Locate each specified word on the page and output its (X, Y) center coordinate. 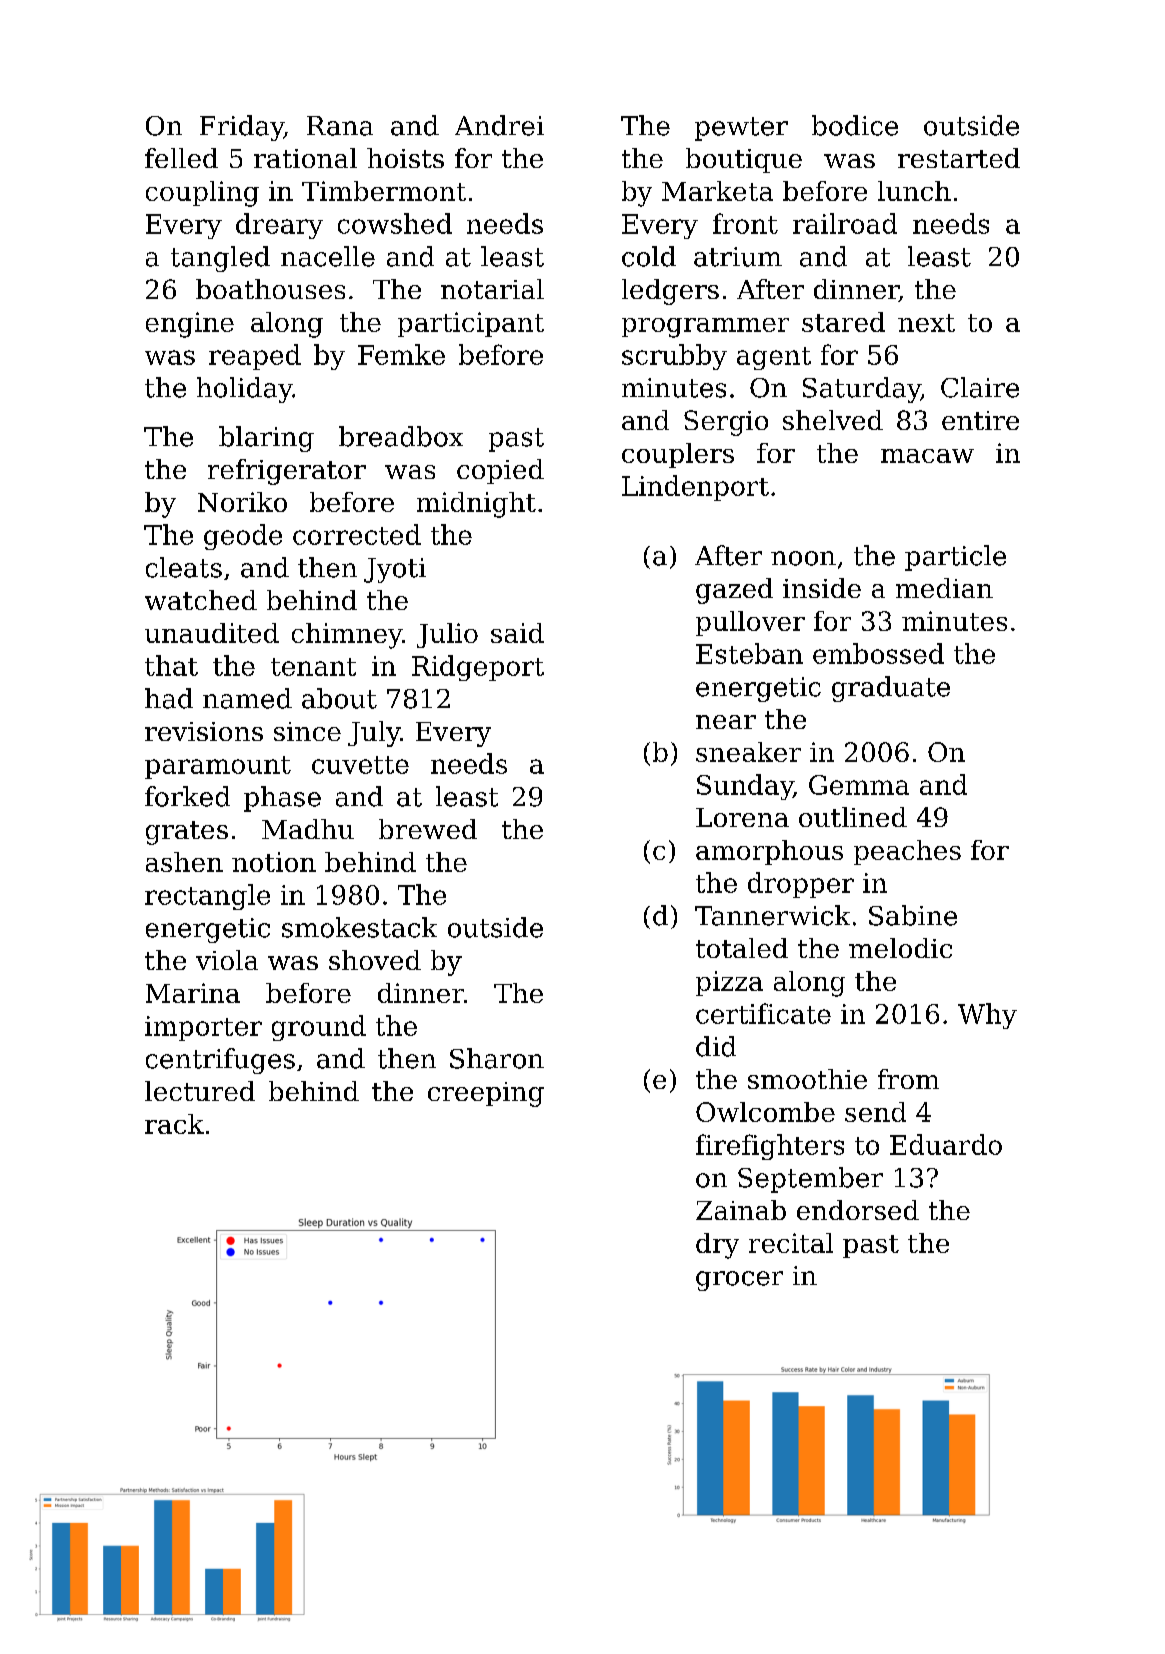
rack (174, 1124)
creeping (486, 1094)
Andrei (499, 125)
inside (822, 588)
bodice (855, 125)
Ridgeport (478, 668)
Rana (340, 126)
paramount (218, 767)
